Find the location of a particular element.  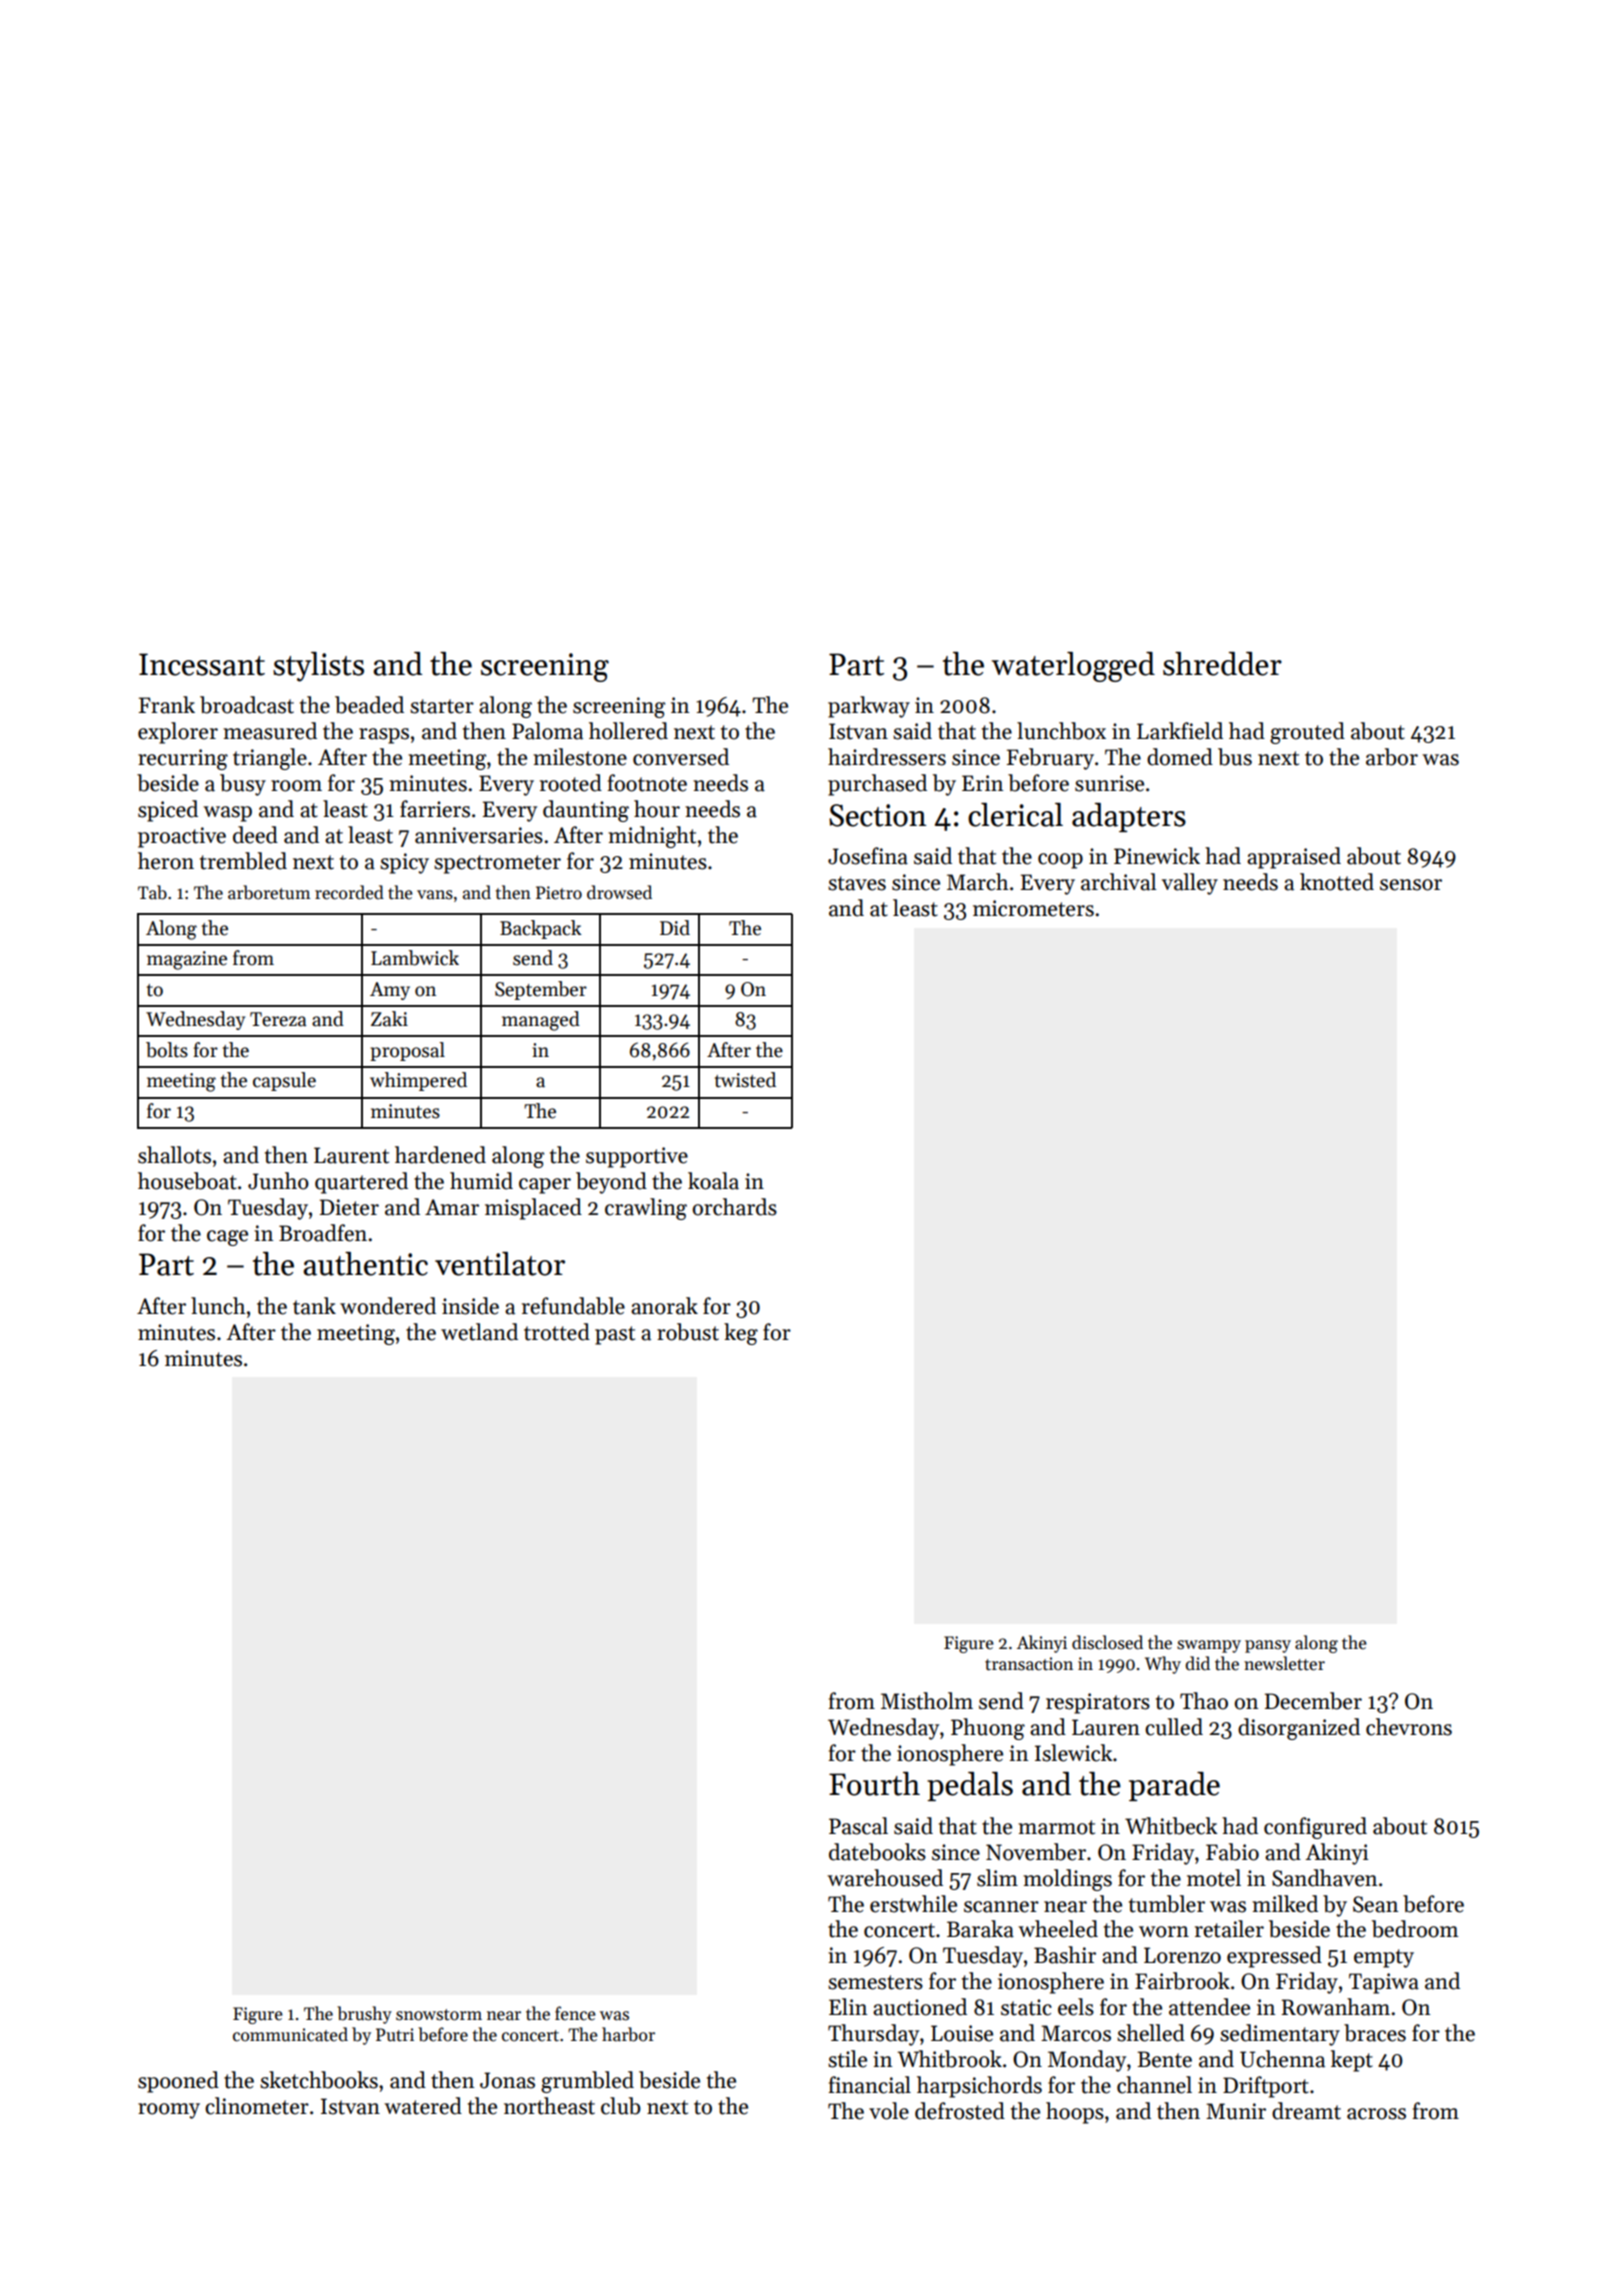

snowstorm is located at coordinates (439, 2015).
